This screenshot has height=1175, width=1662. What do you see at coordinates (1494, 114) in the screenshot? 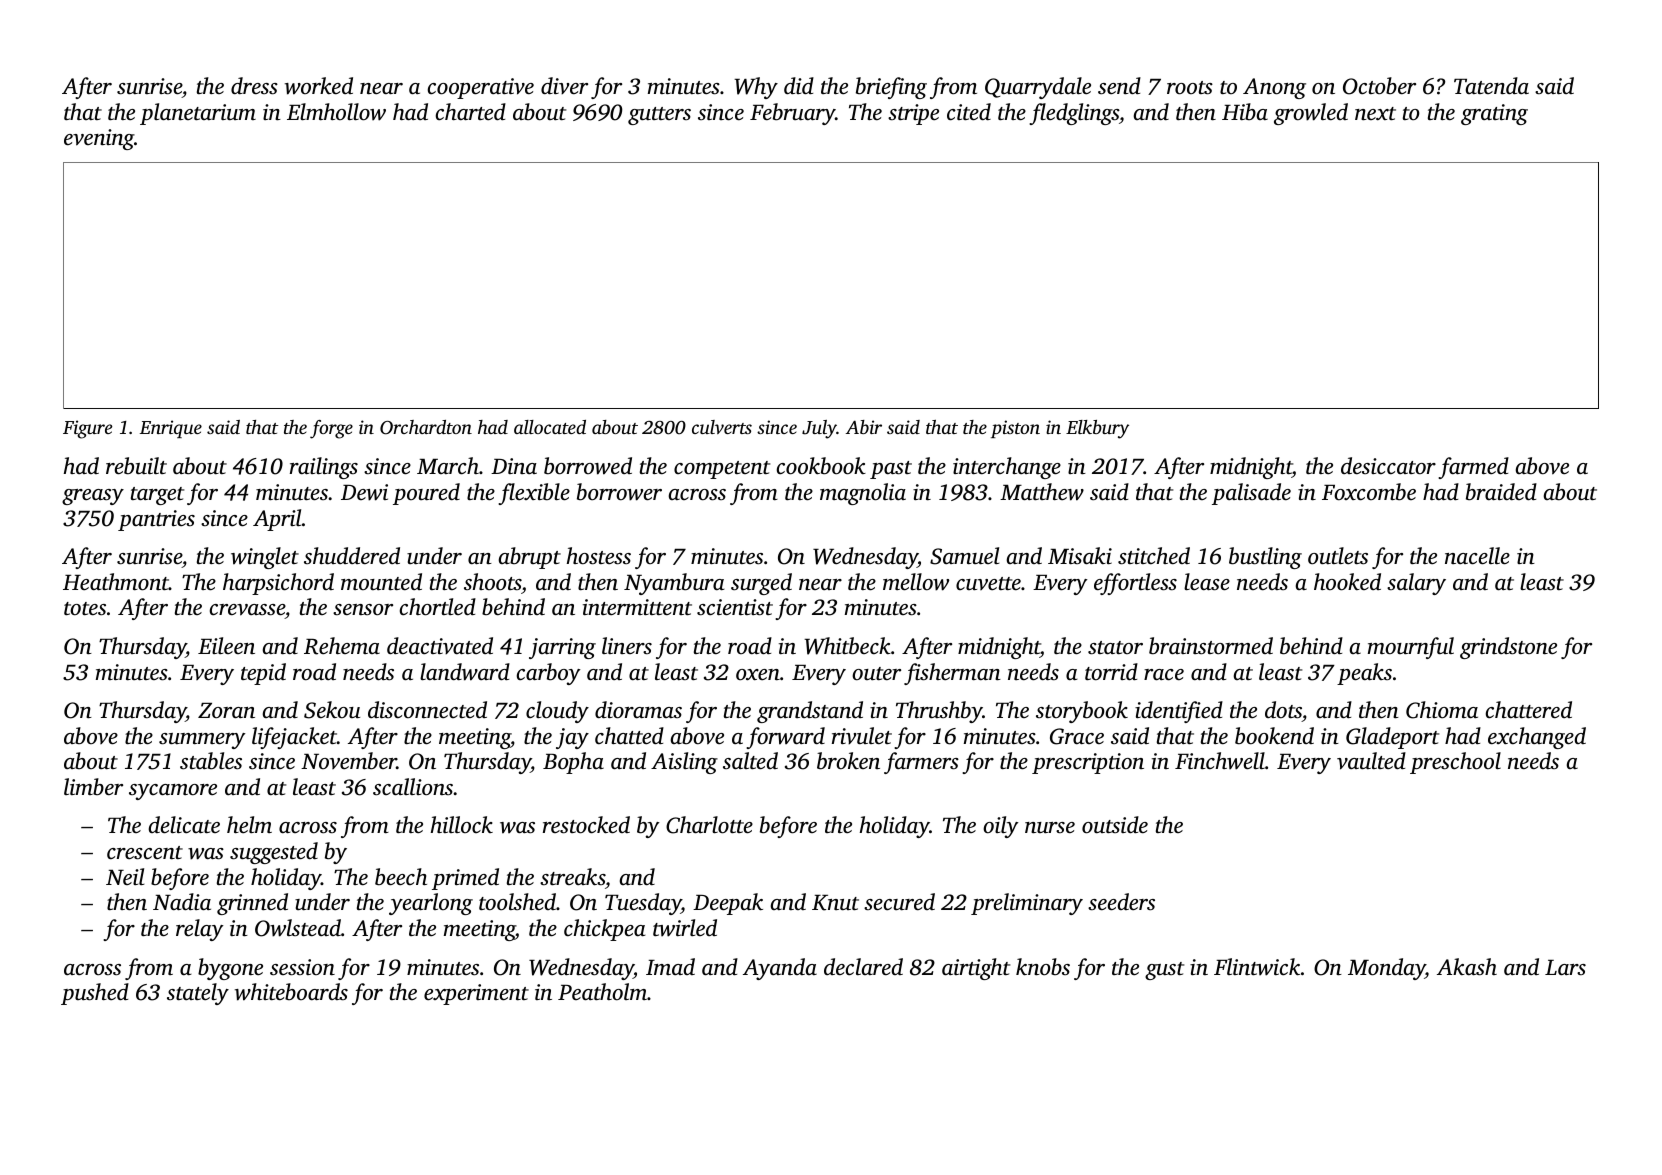
I see `grating` at bounding box center [1494, 114].
